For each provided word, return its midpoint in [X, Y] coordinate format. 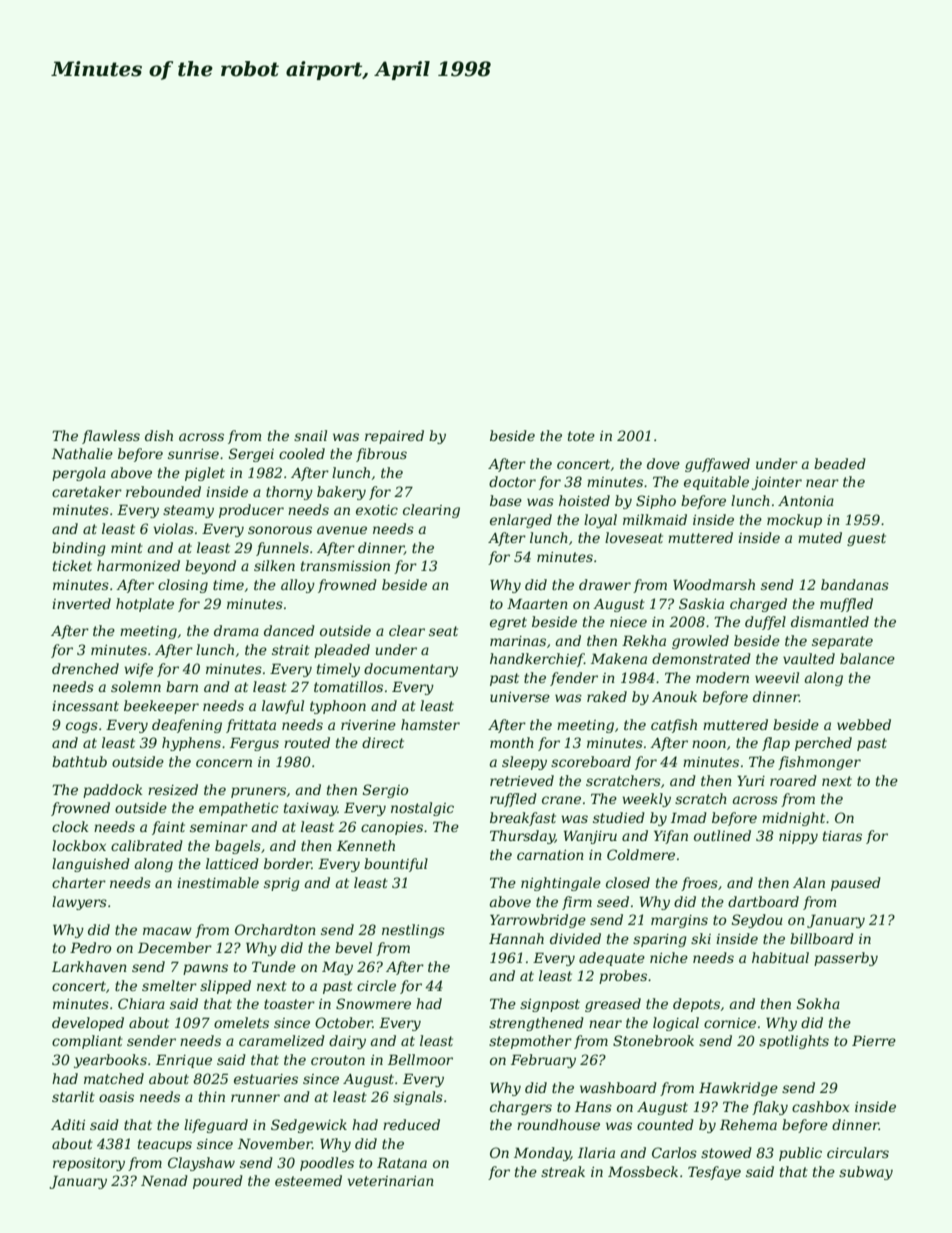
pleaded [342, 651]
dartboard [763, 901]
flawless [111, 437]
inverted [81, 603]
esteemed [308, 1180]
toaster [289, 1004]
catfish [674, 726]
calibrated [147, 845]
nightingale [561, 884]
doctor [512, 481]
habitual [780, 957]
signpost [550, 1005]
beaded [840, 463]
